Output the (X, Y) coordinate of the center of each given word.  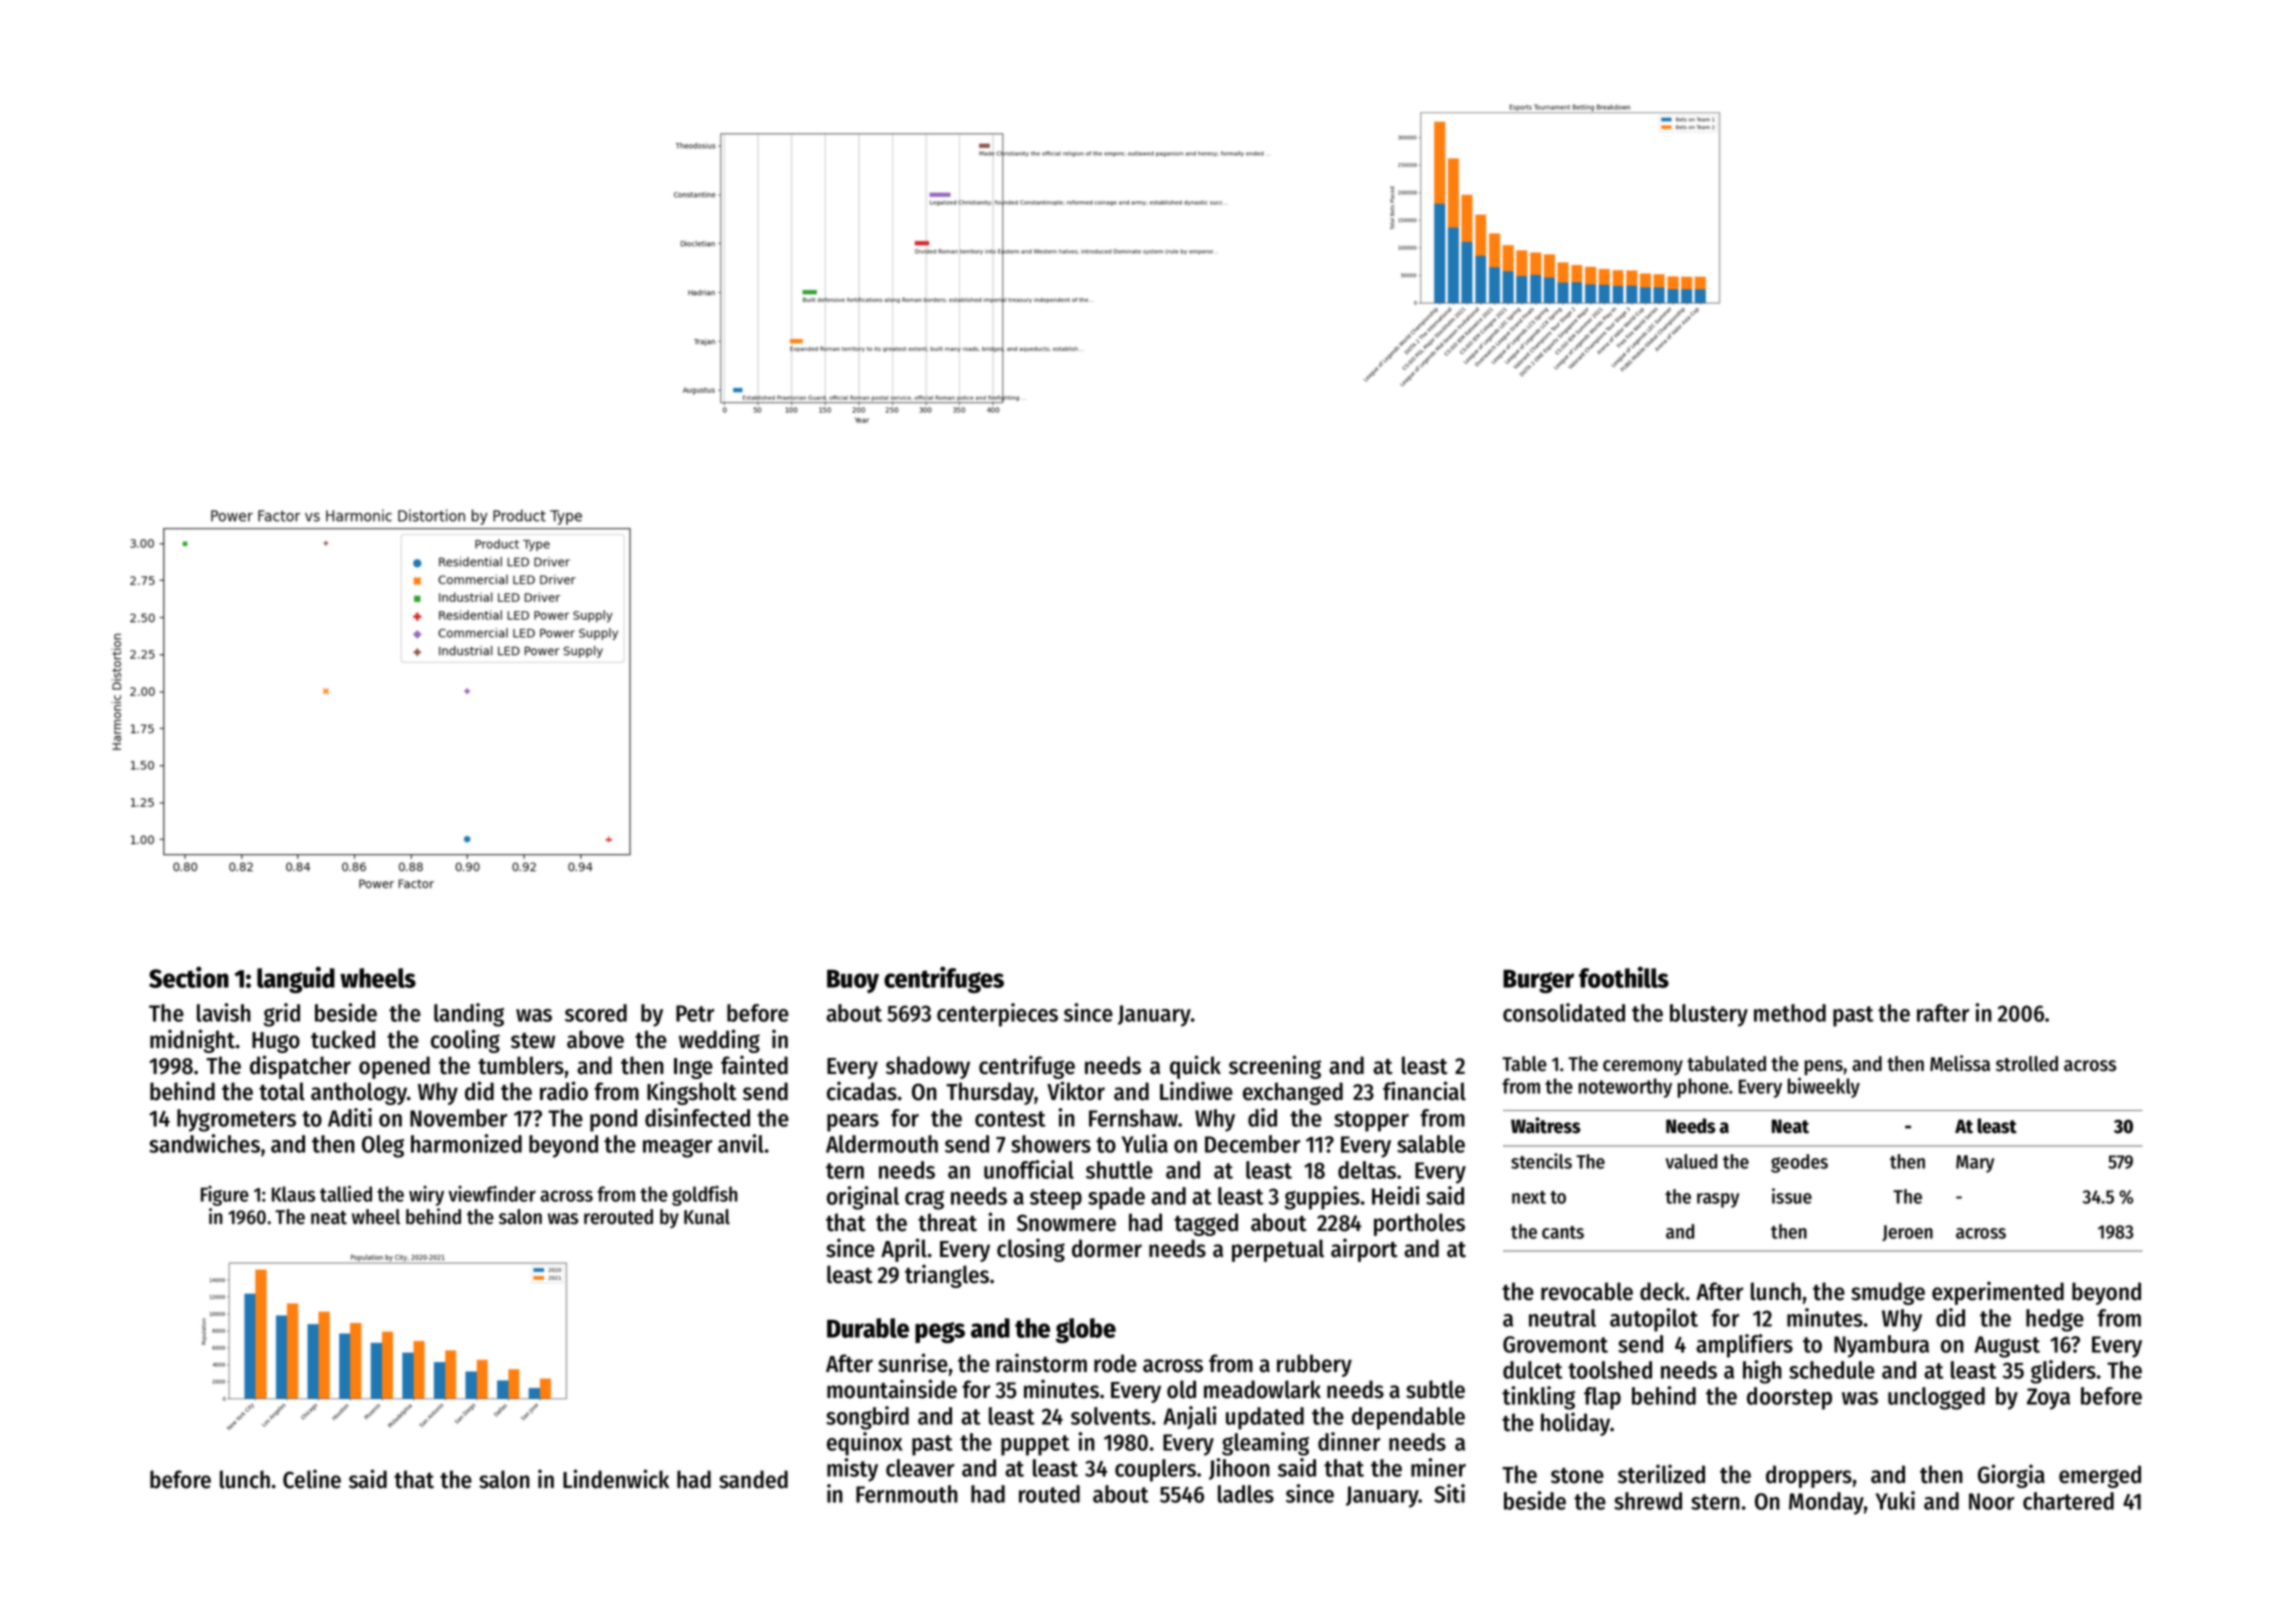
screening (1275, 1067)
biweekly (1824, 1087)
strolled (2027, 1064)
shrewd (1648, 1501)
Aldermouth (882, 1144)
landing (469, 1015)
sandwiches (204, 1143)
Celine (312, 1479)
